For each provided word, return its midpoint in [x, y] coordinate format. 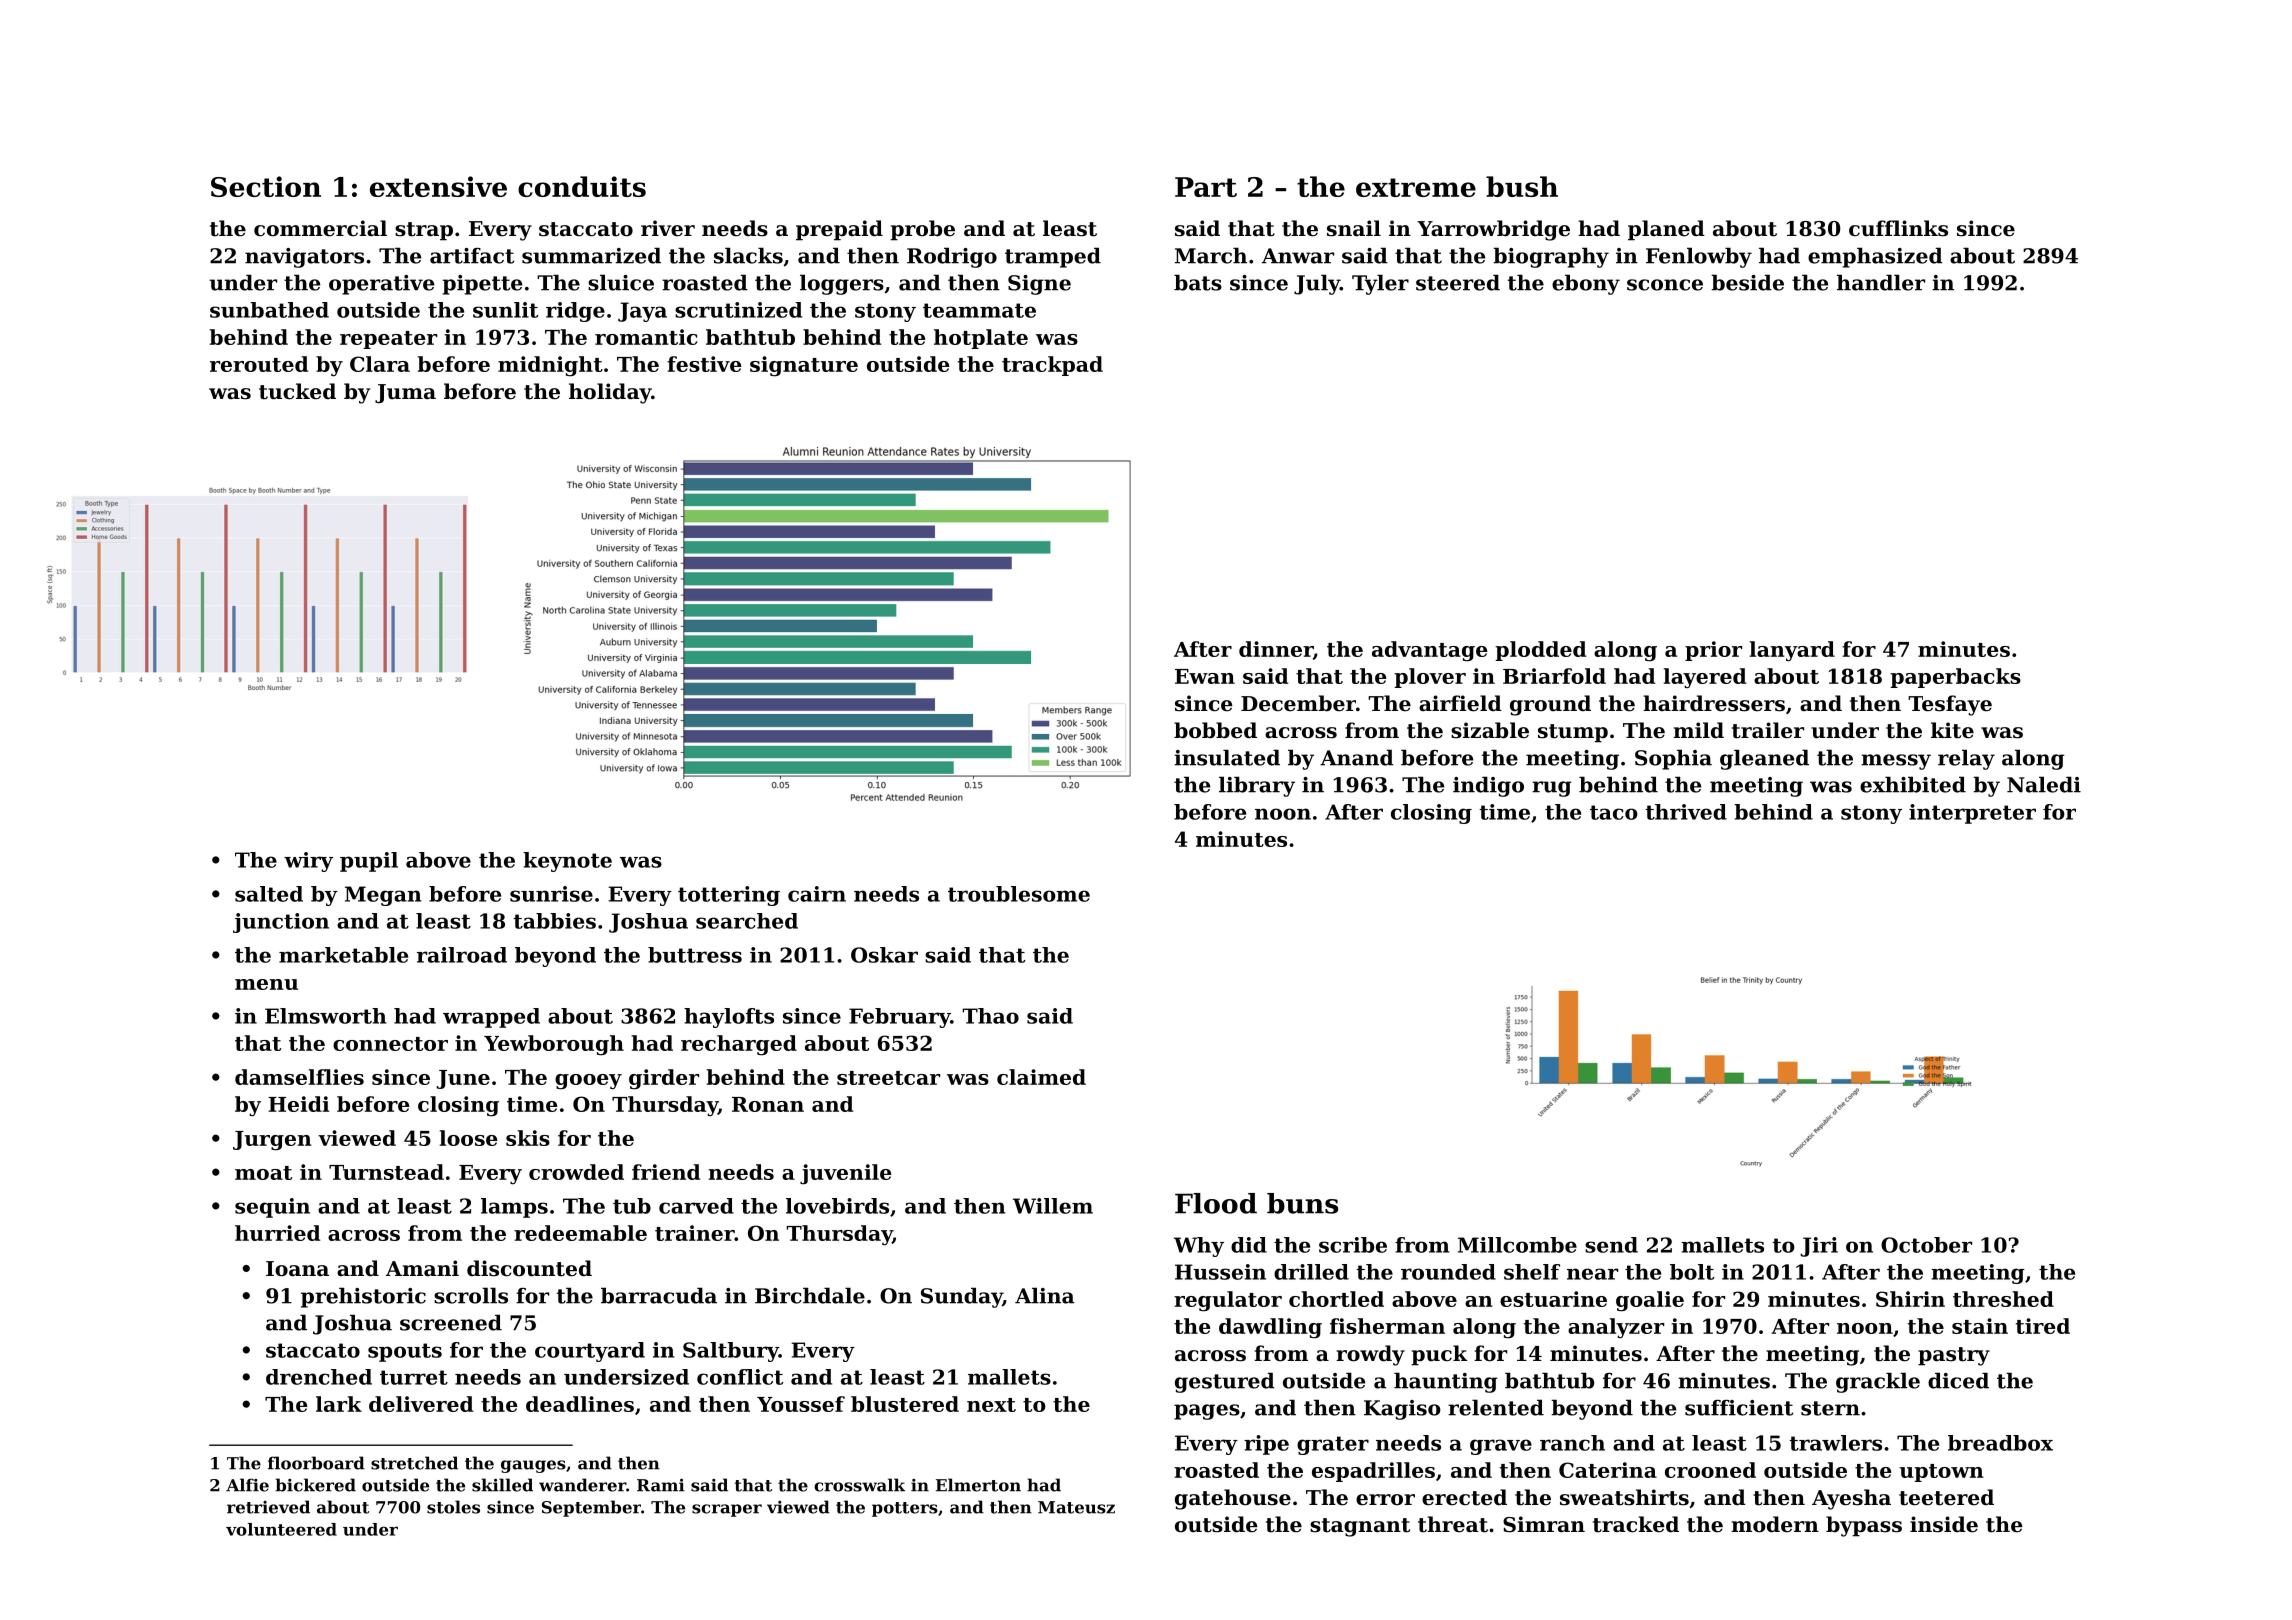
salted [269, 894]
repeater [388, 340]
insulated [1227, 757]
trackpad [1052, 366]
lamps [514, 1208]
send [1611, 1245]
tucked [297, 391]
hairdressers [1714, 703]
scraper [727, 1510]
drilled [1311, 1272]
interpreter [1972, 814]
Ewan [1205, 676]
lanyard [1792, 651]
